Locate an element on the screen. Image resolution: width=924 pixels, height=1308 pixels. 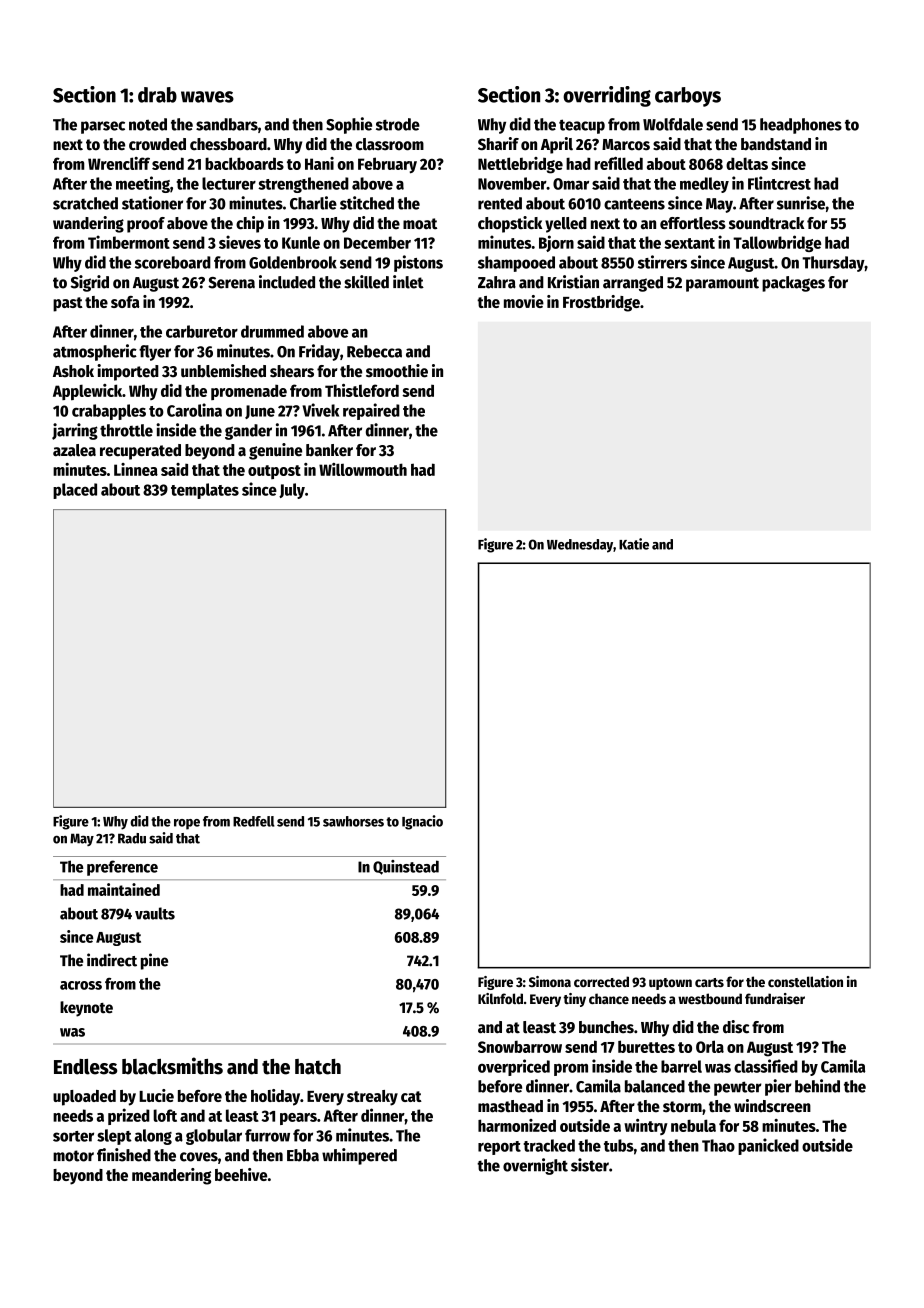
placed is located at coordinates (75, 491).
